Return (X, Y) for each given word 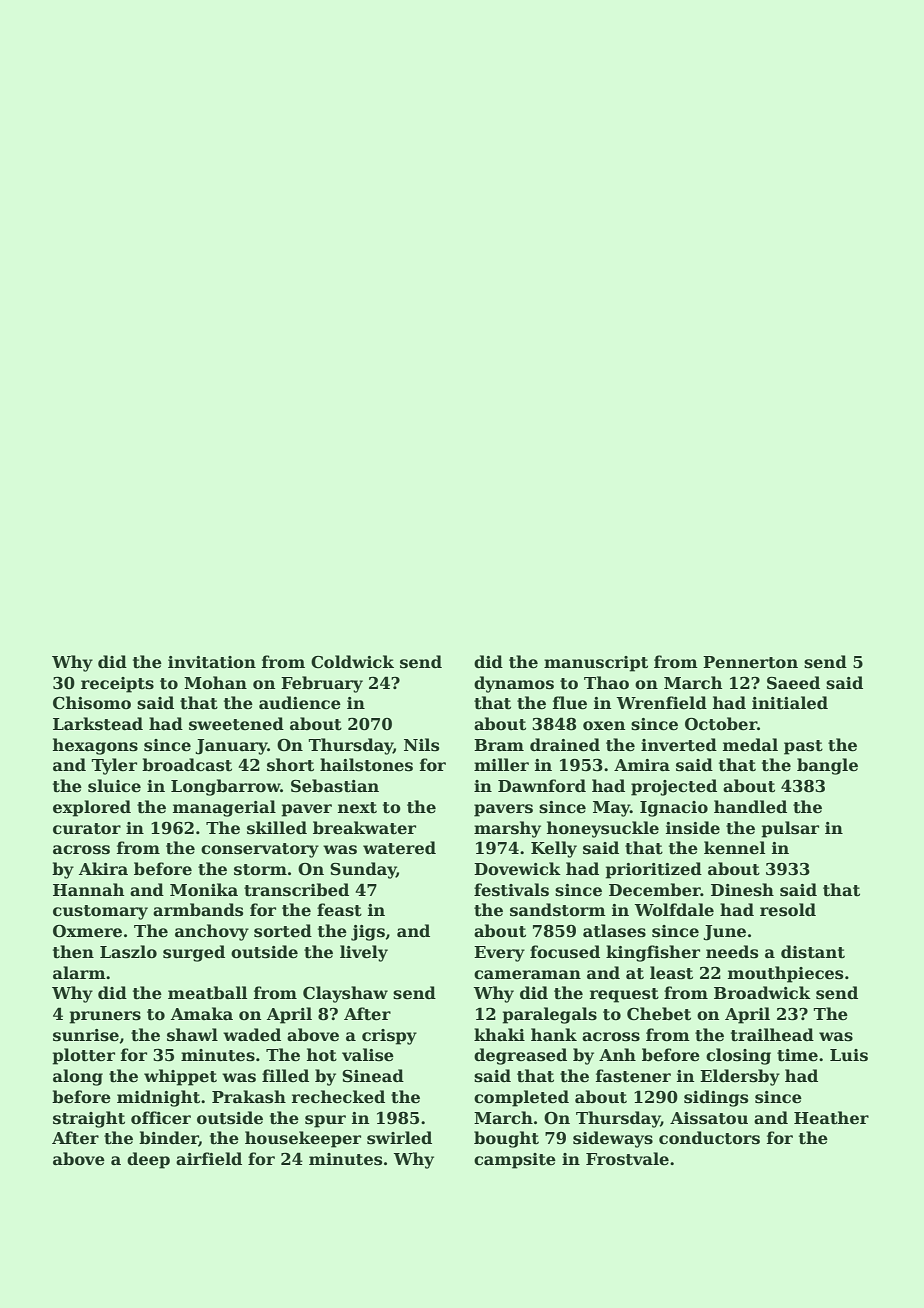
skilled (277, 828)
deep (148, 1160)
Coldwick (352, 662)
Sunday (363, 870)
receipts (117, 685)
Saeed (793, 683)
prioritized (653, 870)
